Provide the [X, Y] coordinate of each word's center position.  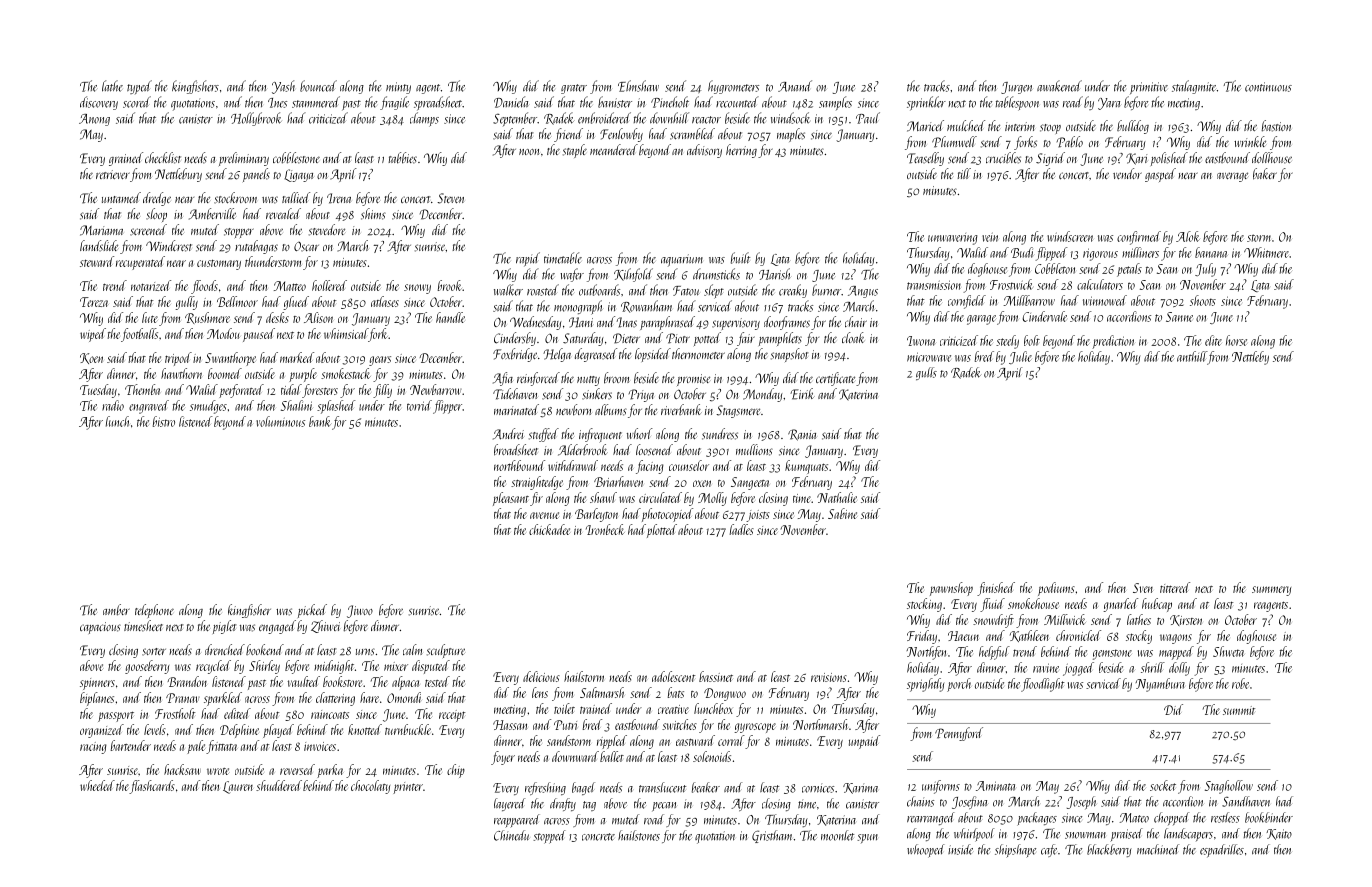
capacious [100, 628]
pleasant [511, 499]
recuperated [140, 263]
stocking [924, 605]
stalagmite [1194, 87]
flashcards [152, 787]
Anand [795, 86]
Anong [94, 120]
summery [1271, 591]
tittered [1175, 587]
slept [714, 291]
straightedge [537, 483]
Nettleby [1250, 358]
